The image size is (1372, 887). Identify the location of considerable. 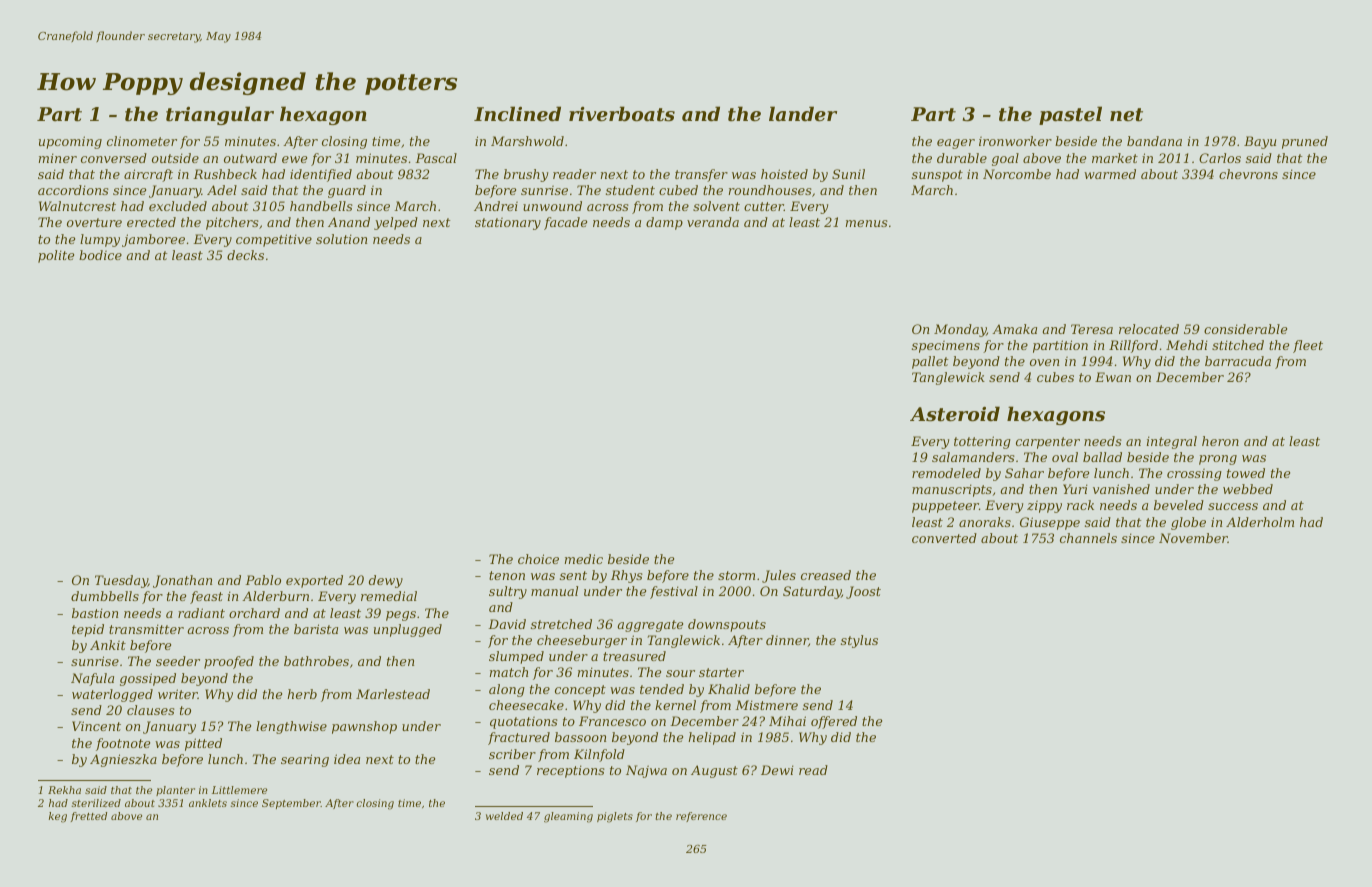
(1245, 329).
